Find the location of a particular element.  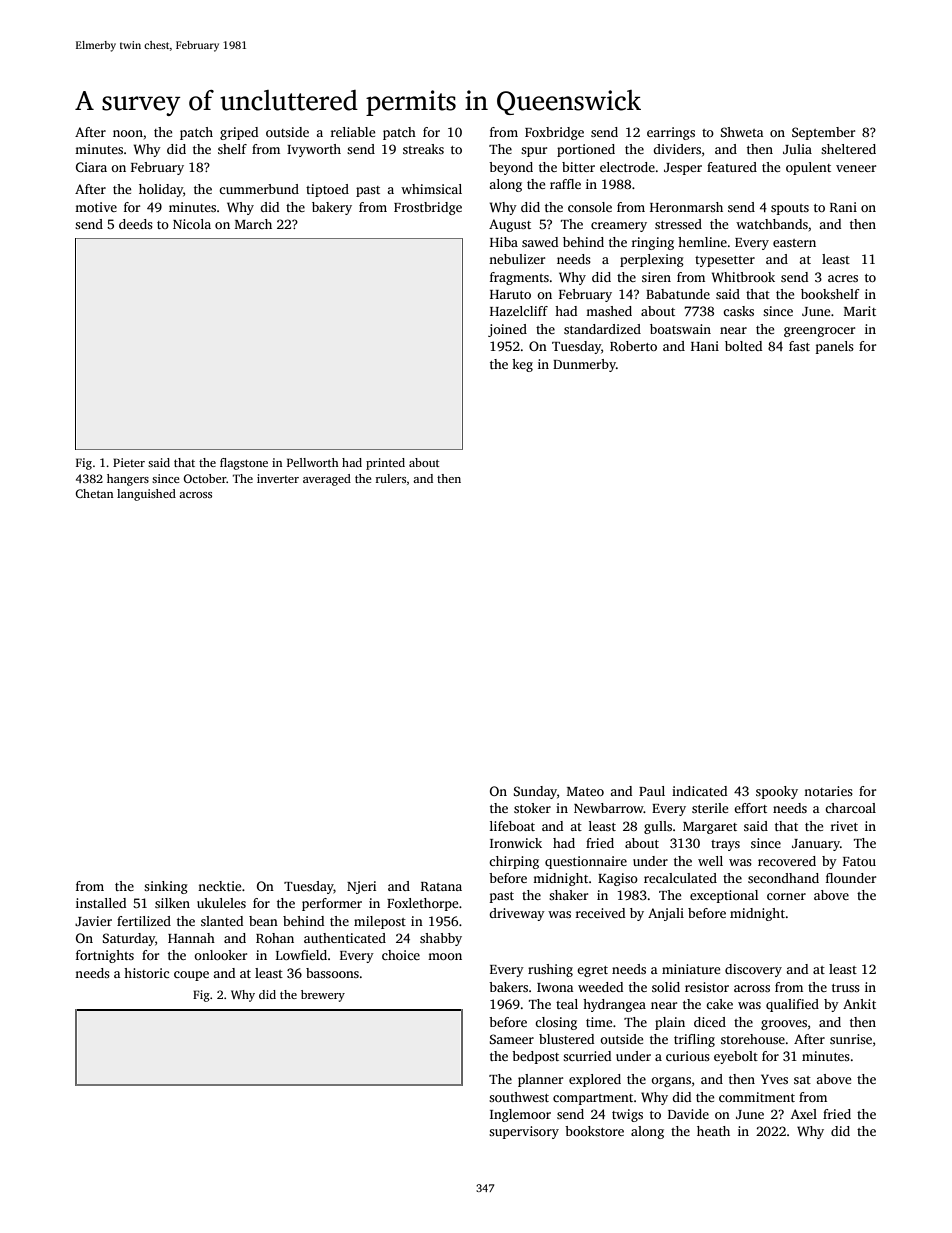

Paul is located at coordinates (652, 791).
